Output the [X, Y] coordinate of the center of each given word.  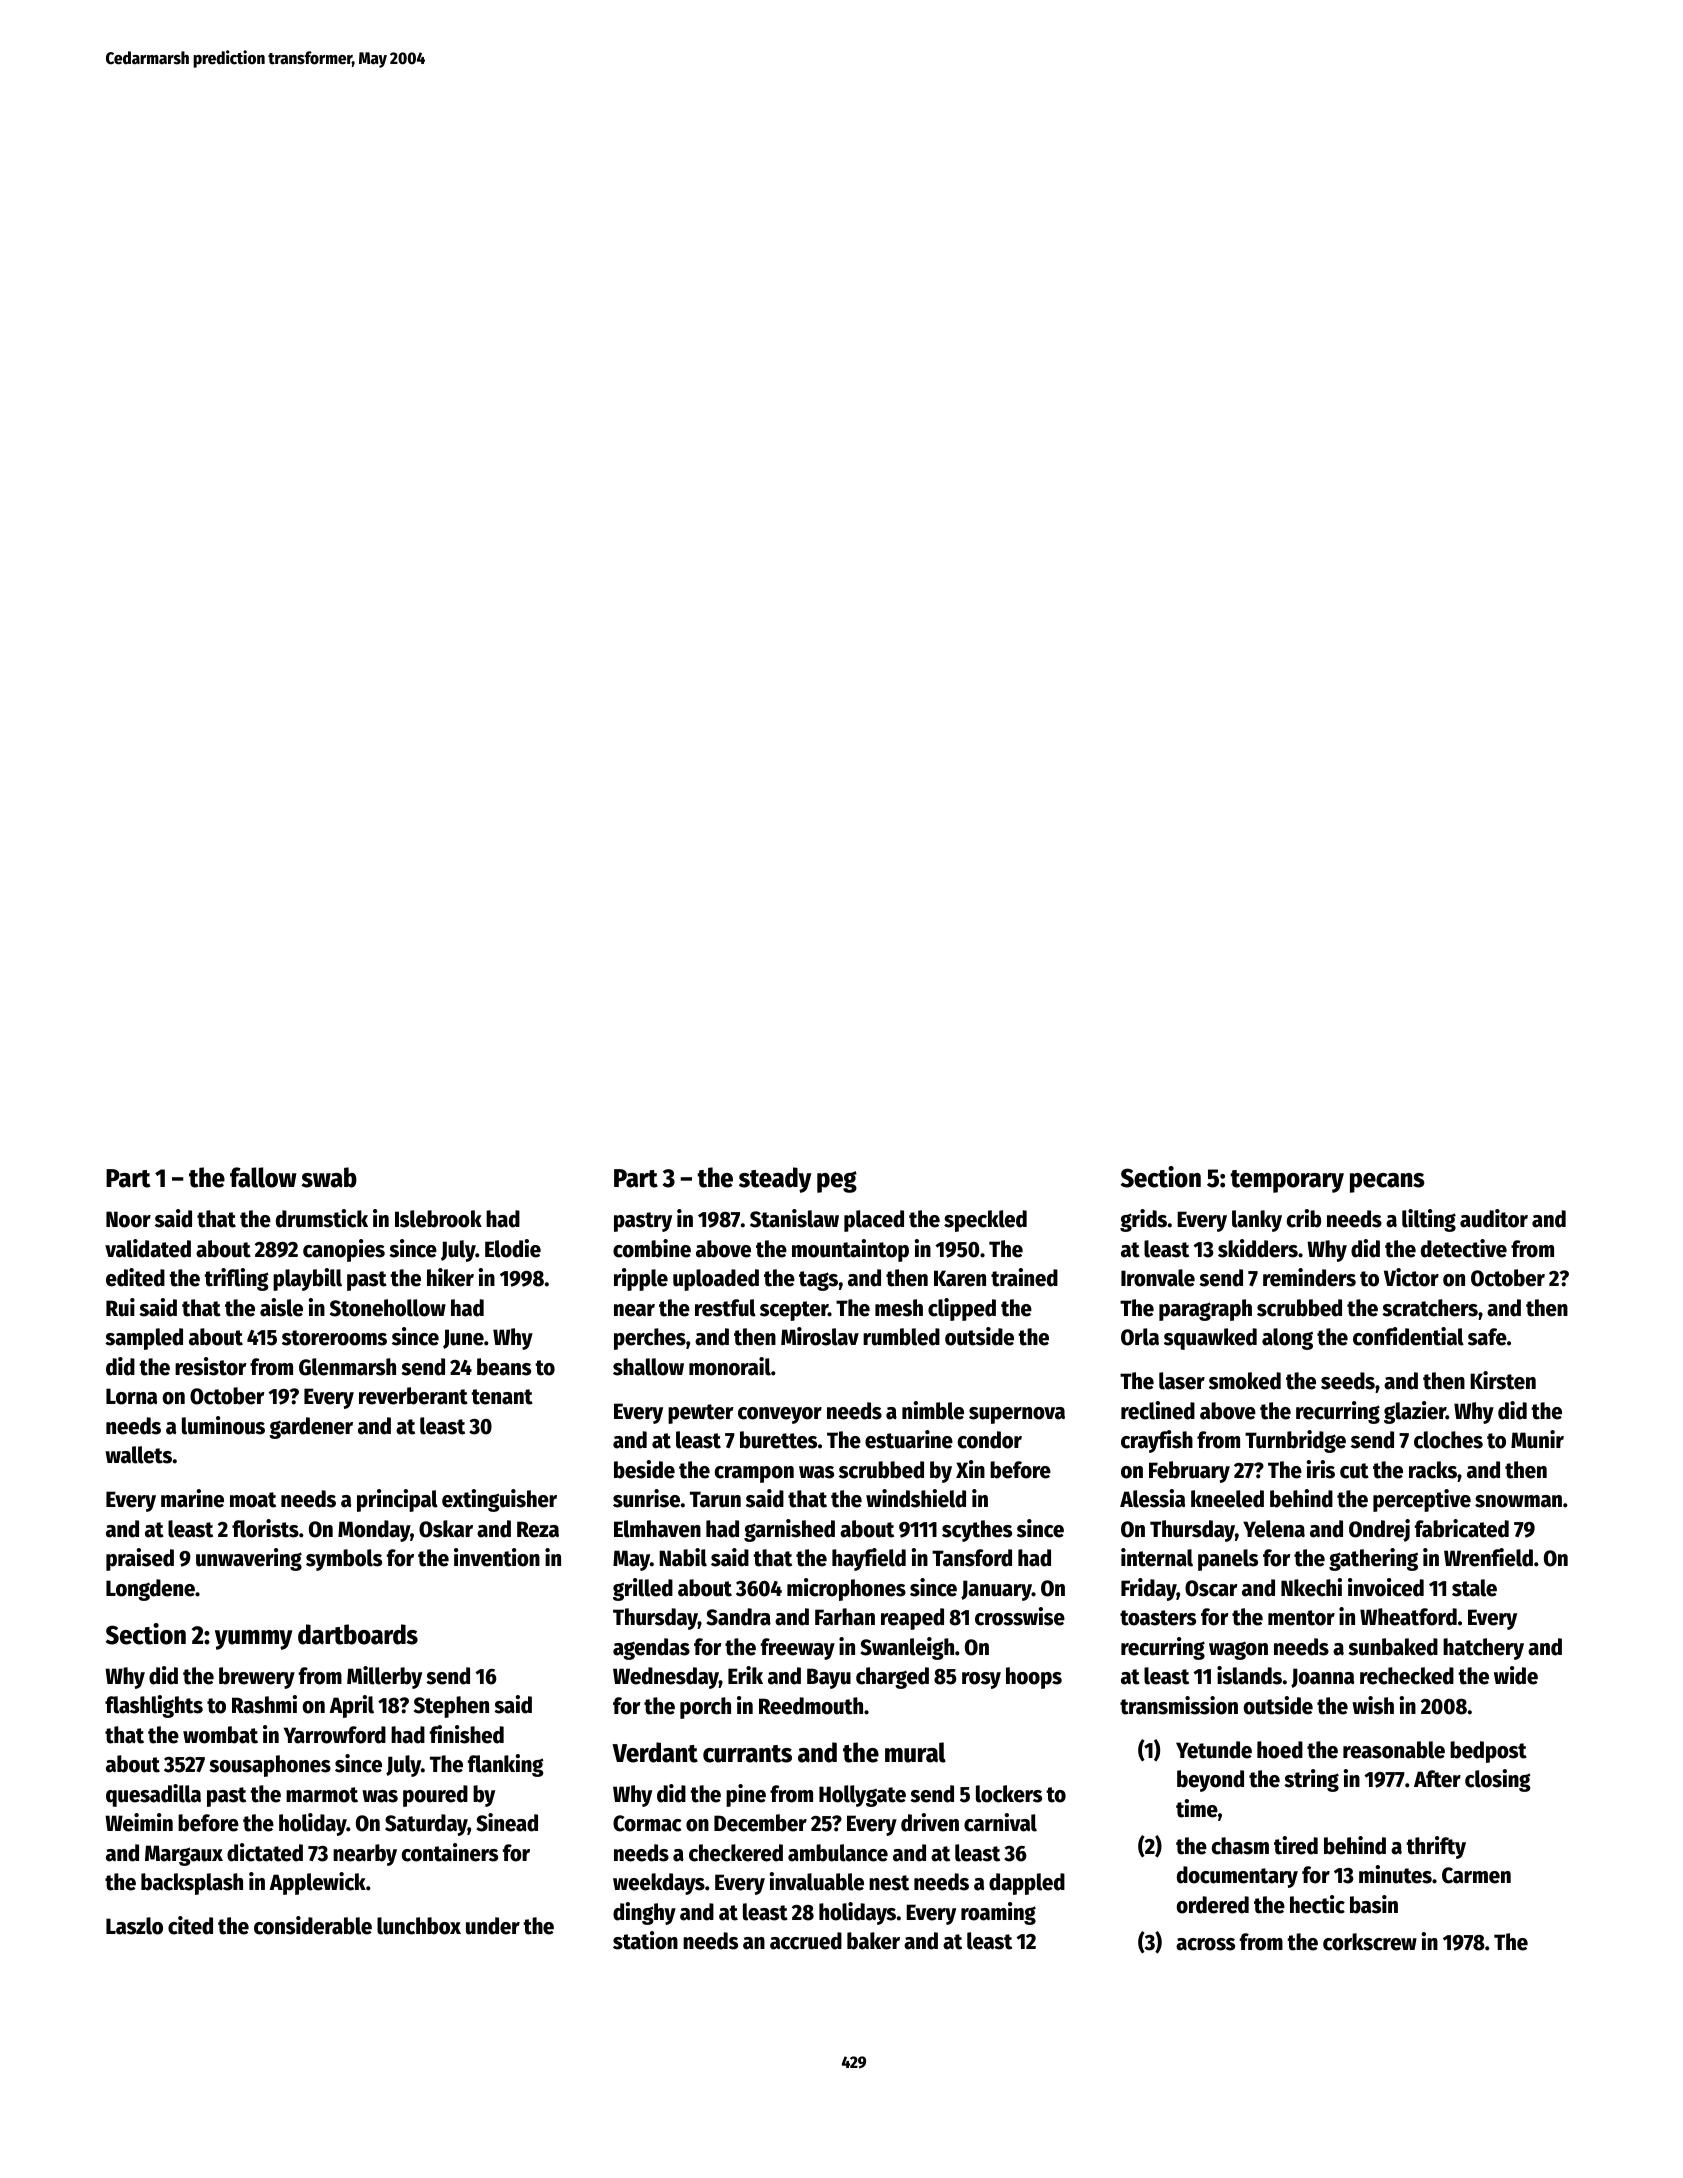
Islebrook [438, 1219]
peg [837, 1182]
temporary [1287, 1181]
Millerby [384, 1677]
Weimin [139, 1822]
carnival [1000, 1822]
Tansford [972, 1558]
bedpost [1488, 1752]
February [1189, 1472]
